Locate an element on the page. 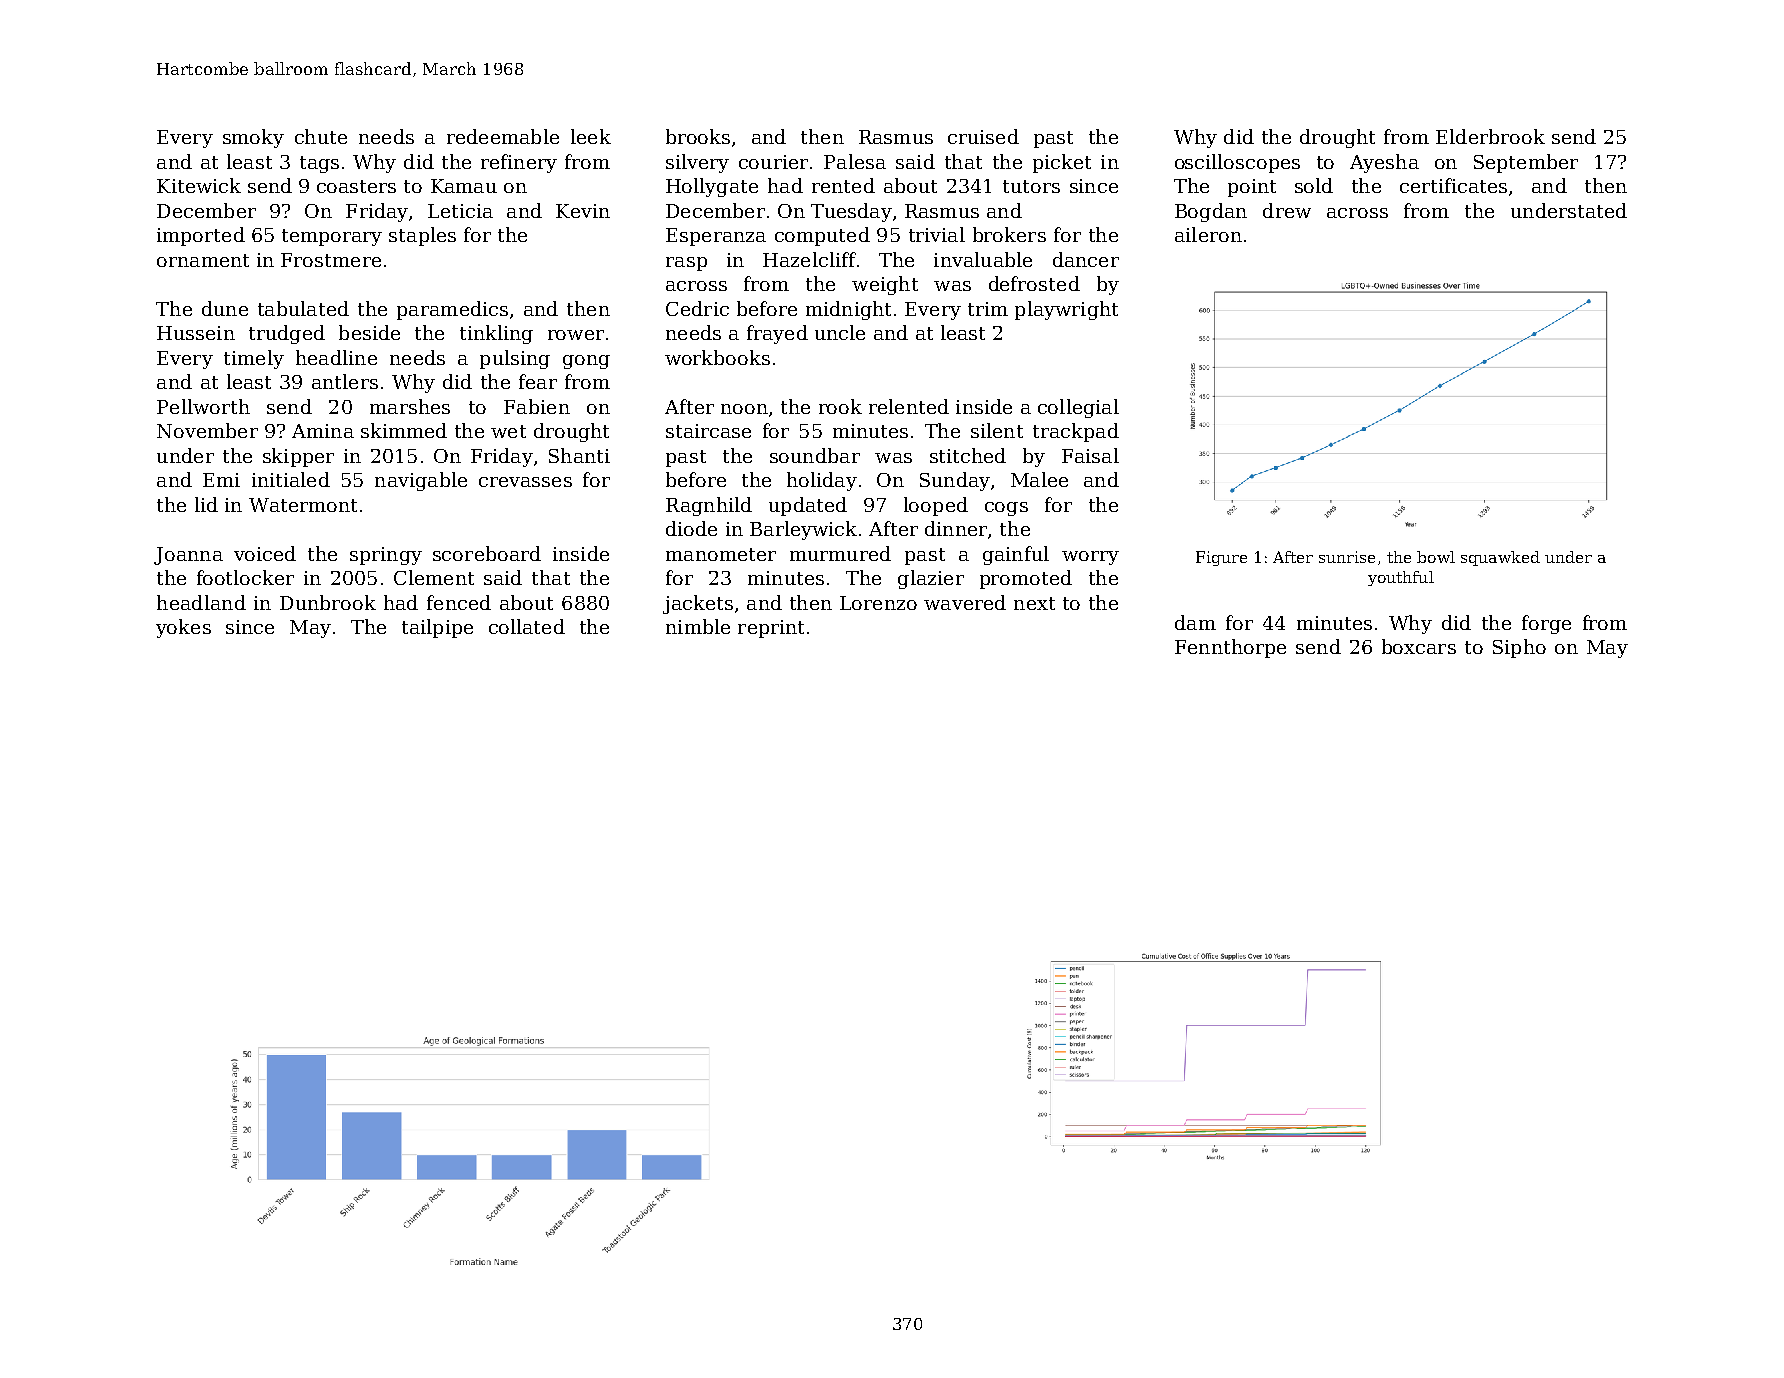 The width and height of the page is (1784, 1378). wet is located at coordinates (508, 431).
